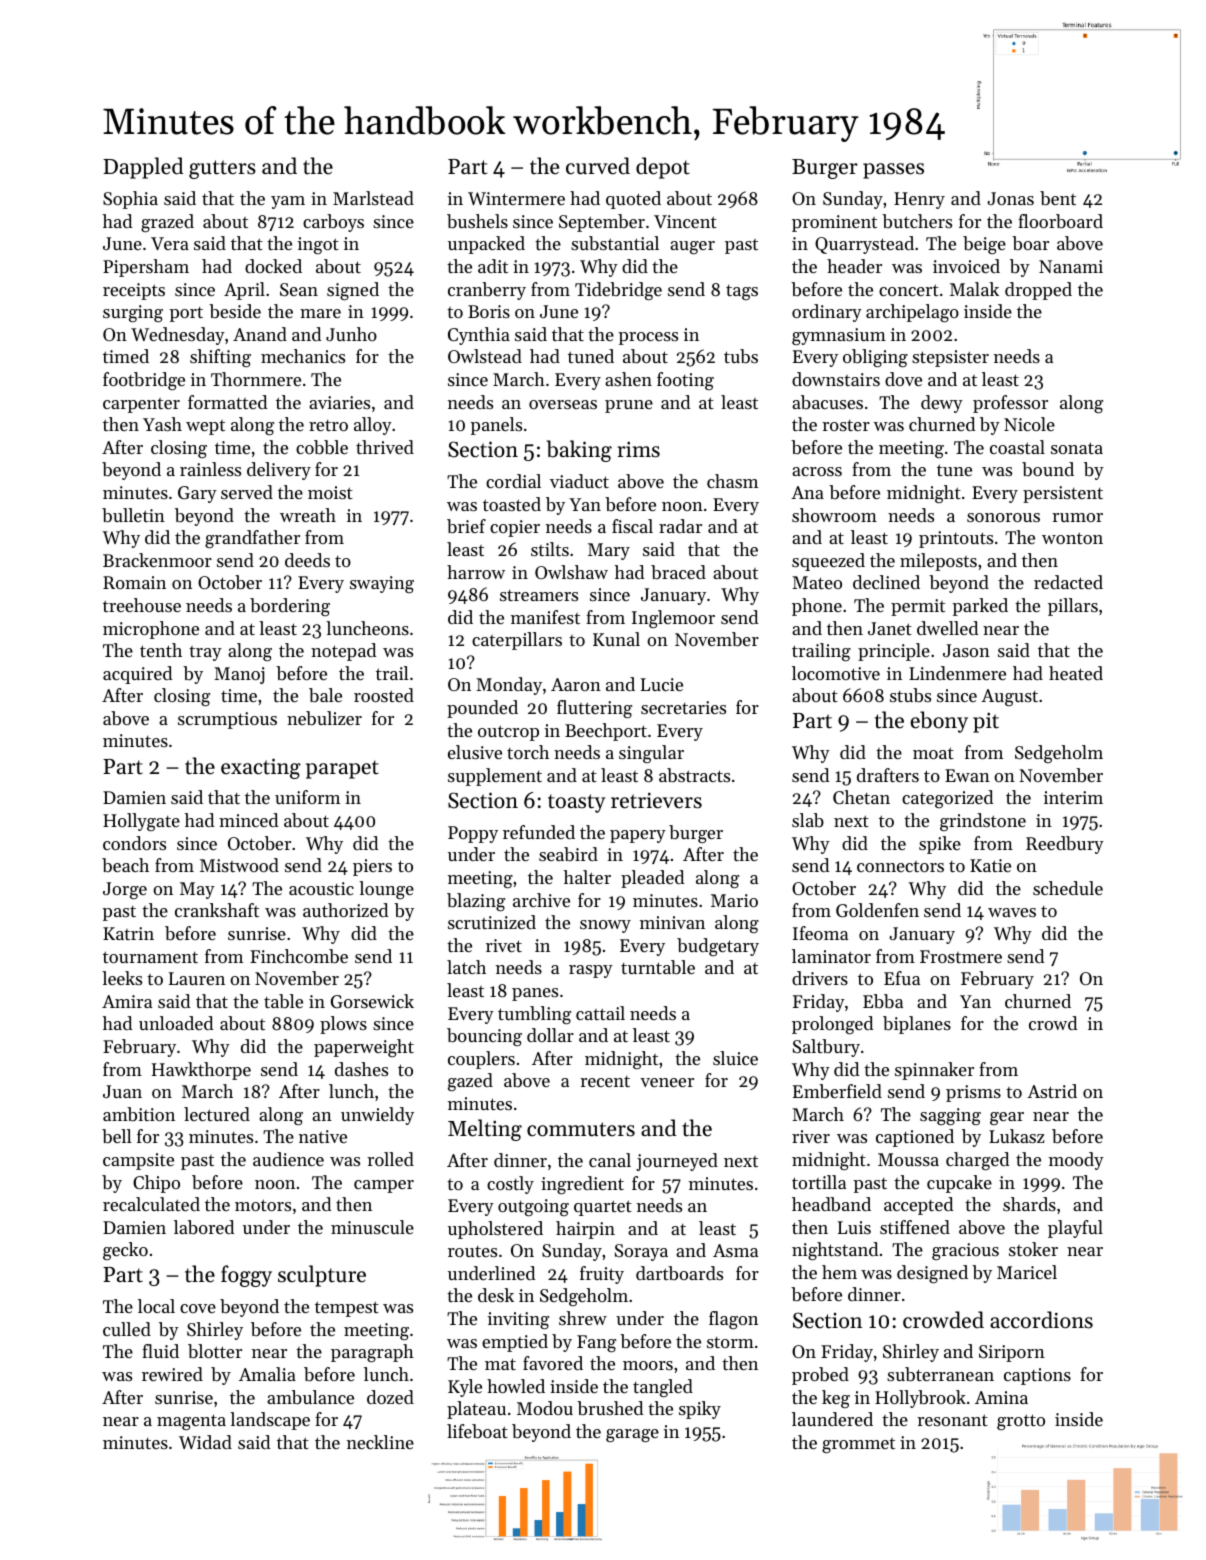 Image resolution: width=1206 pixels, height=1560 pixels. I want to click on printouts, so click(956, 539).
